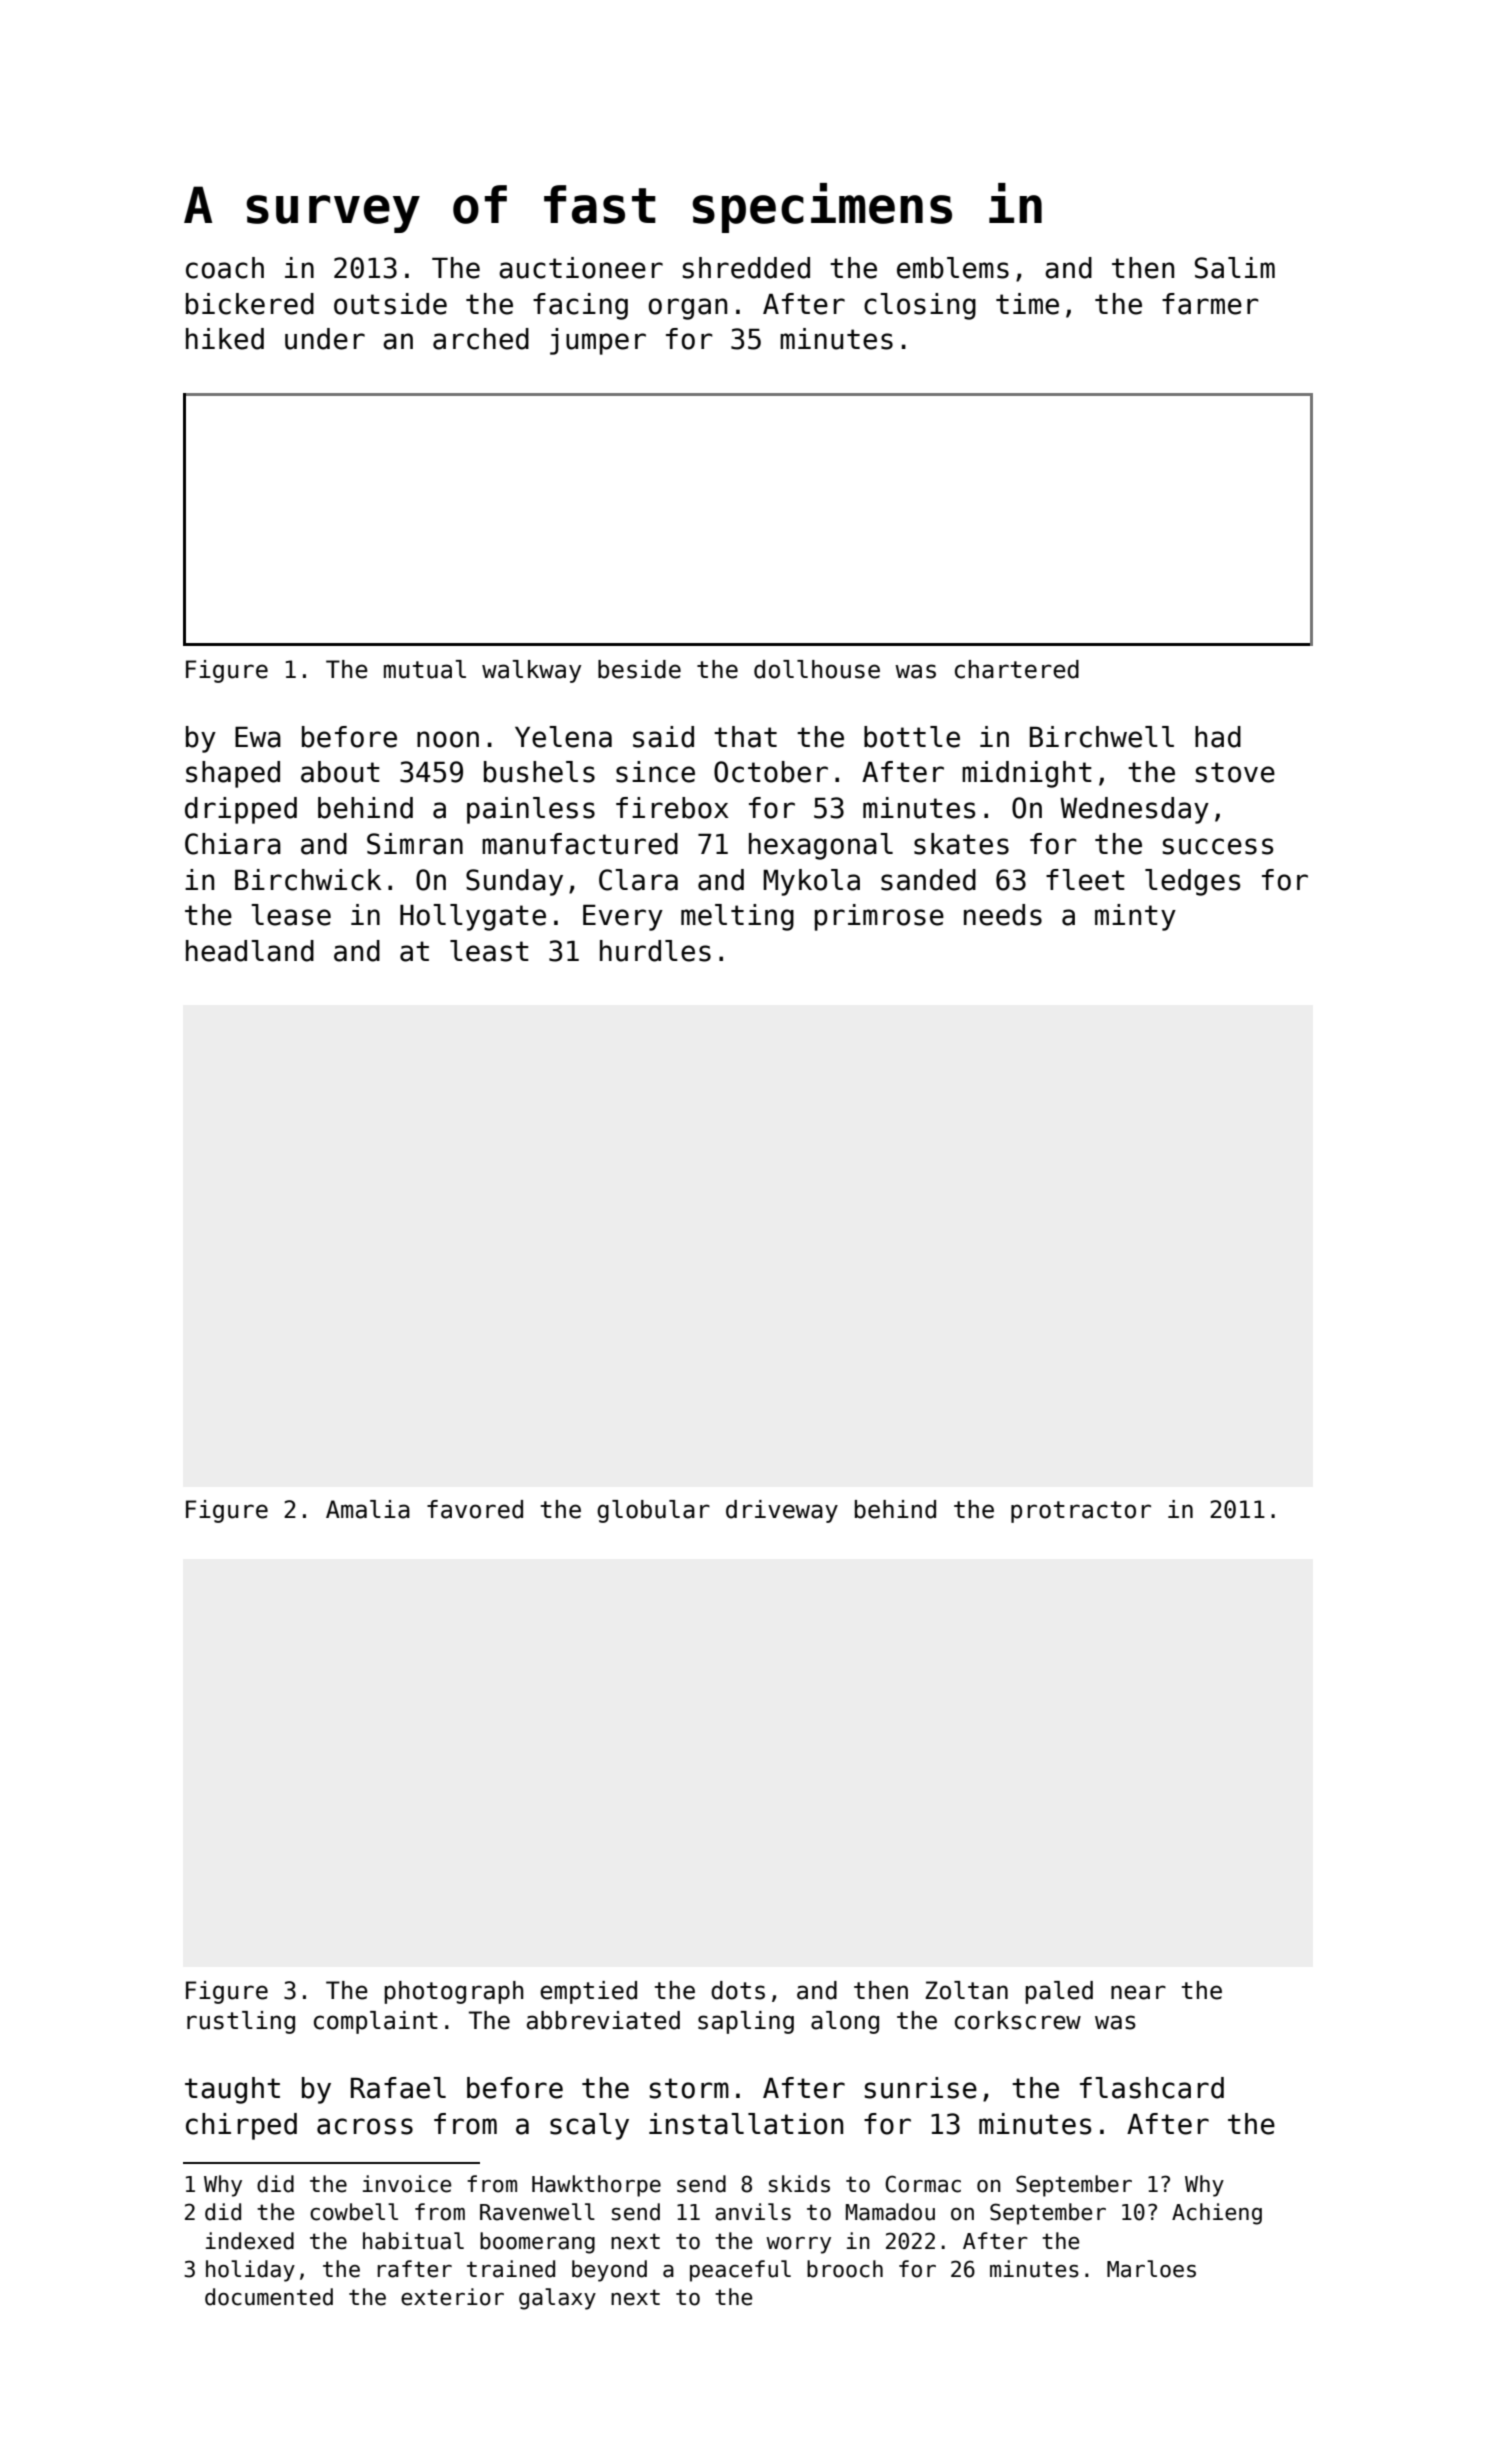  Describe the element at coordinates (241, 2022) in the screenshot. I see `rustling` at that location.
